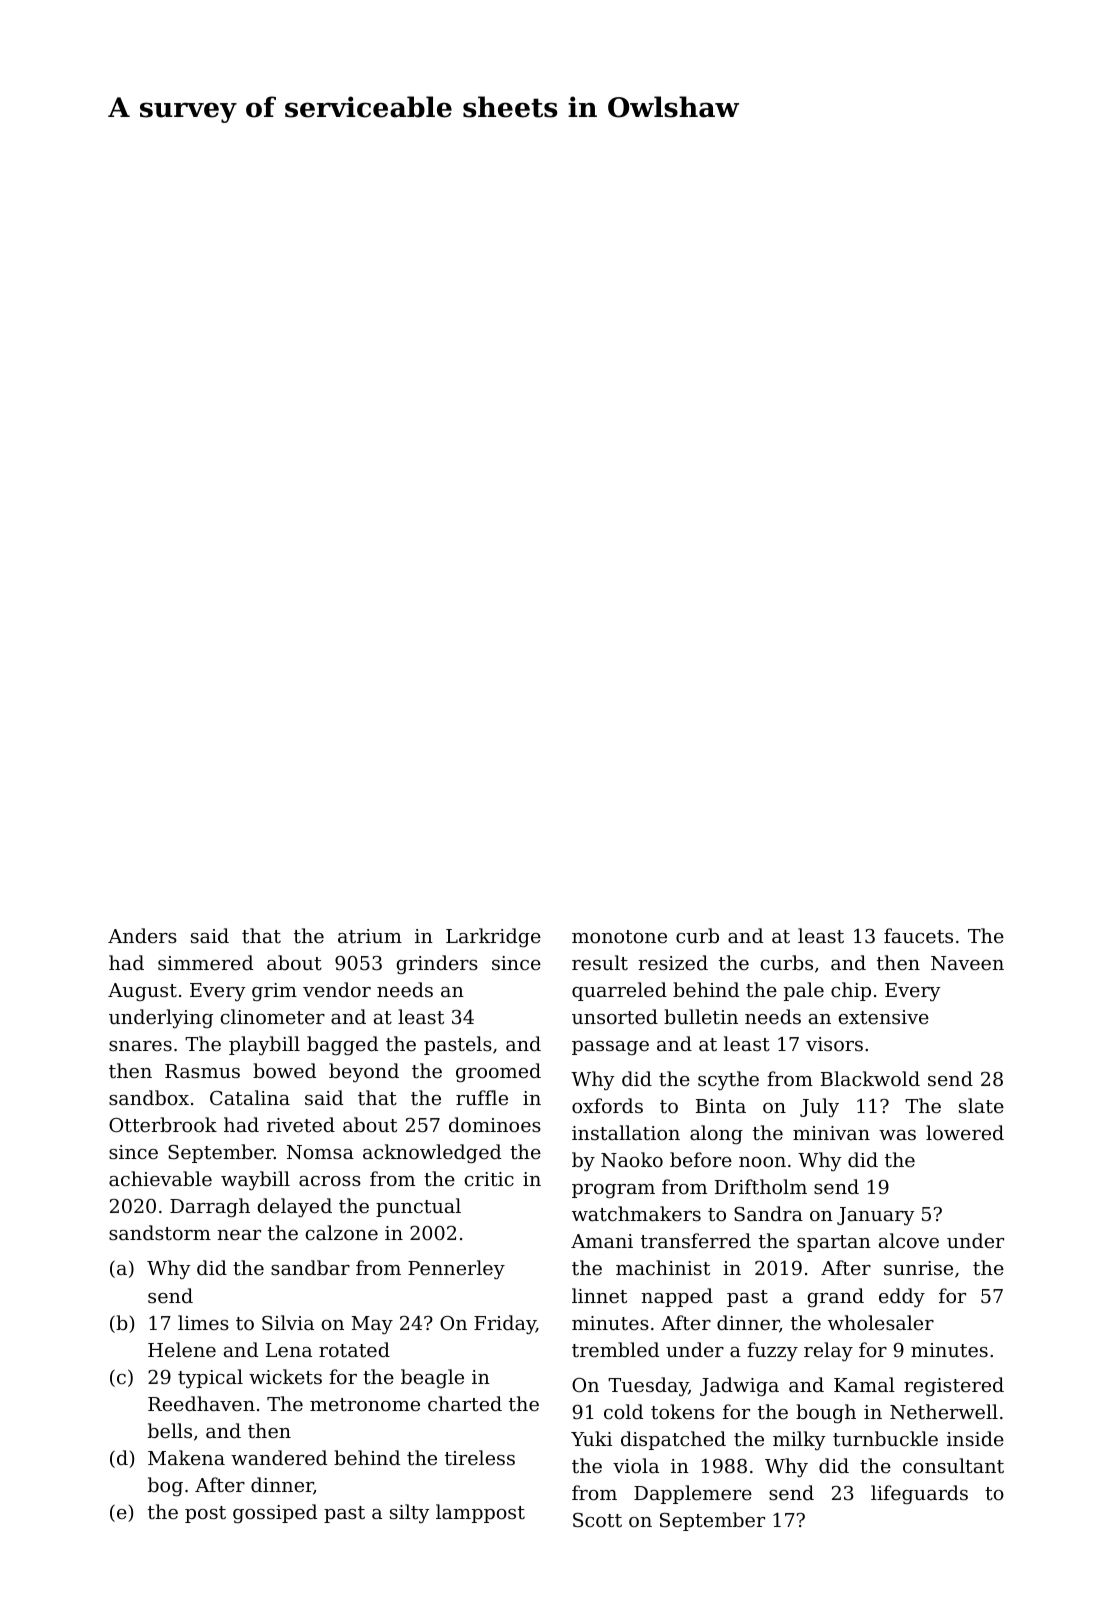  I want to click on Rasmus, so click(202, 1071).
